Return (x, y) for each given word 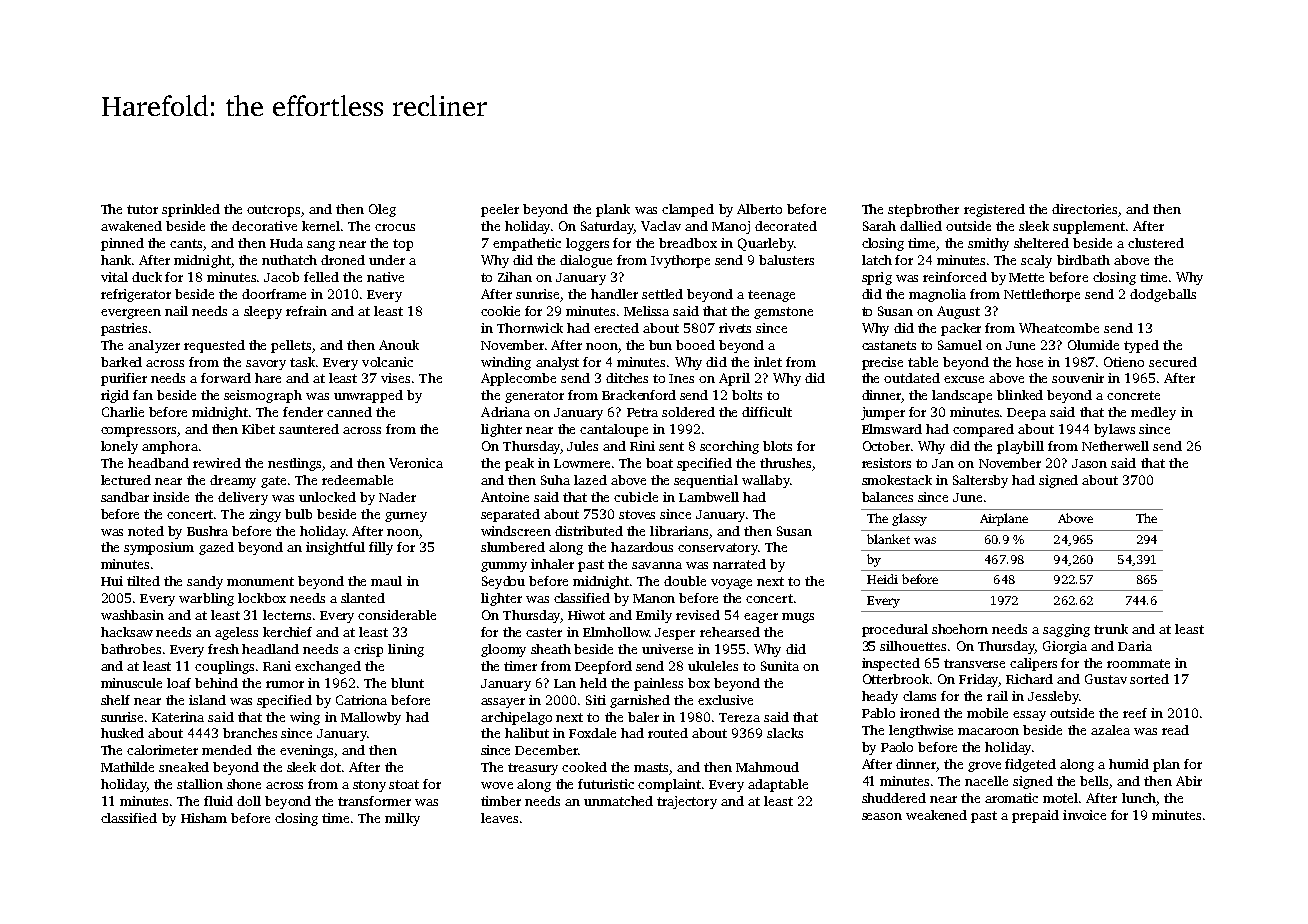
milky (402, 819)
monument (260, 581)
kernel (321, 226)
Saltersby (980, 481)
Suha (555, 480)
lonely (119, 447)
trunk (1111, 629)
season (882, 816)
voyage (731, 584)
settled (662, 294)
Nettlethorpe (1042, 295)
